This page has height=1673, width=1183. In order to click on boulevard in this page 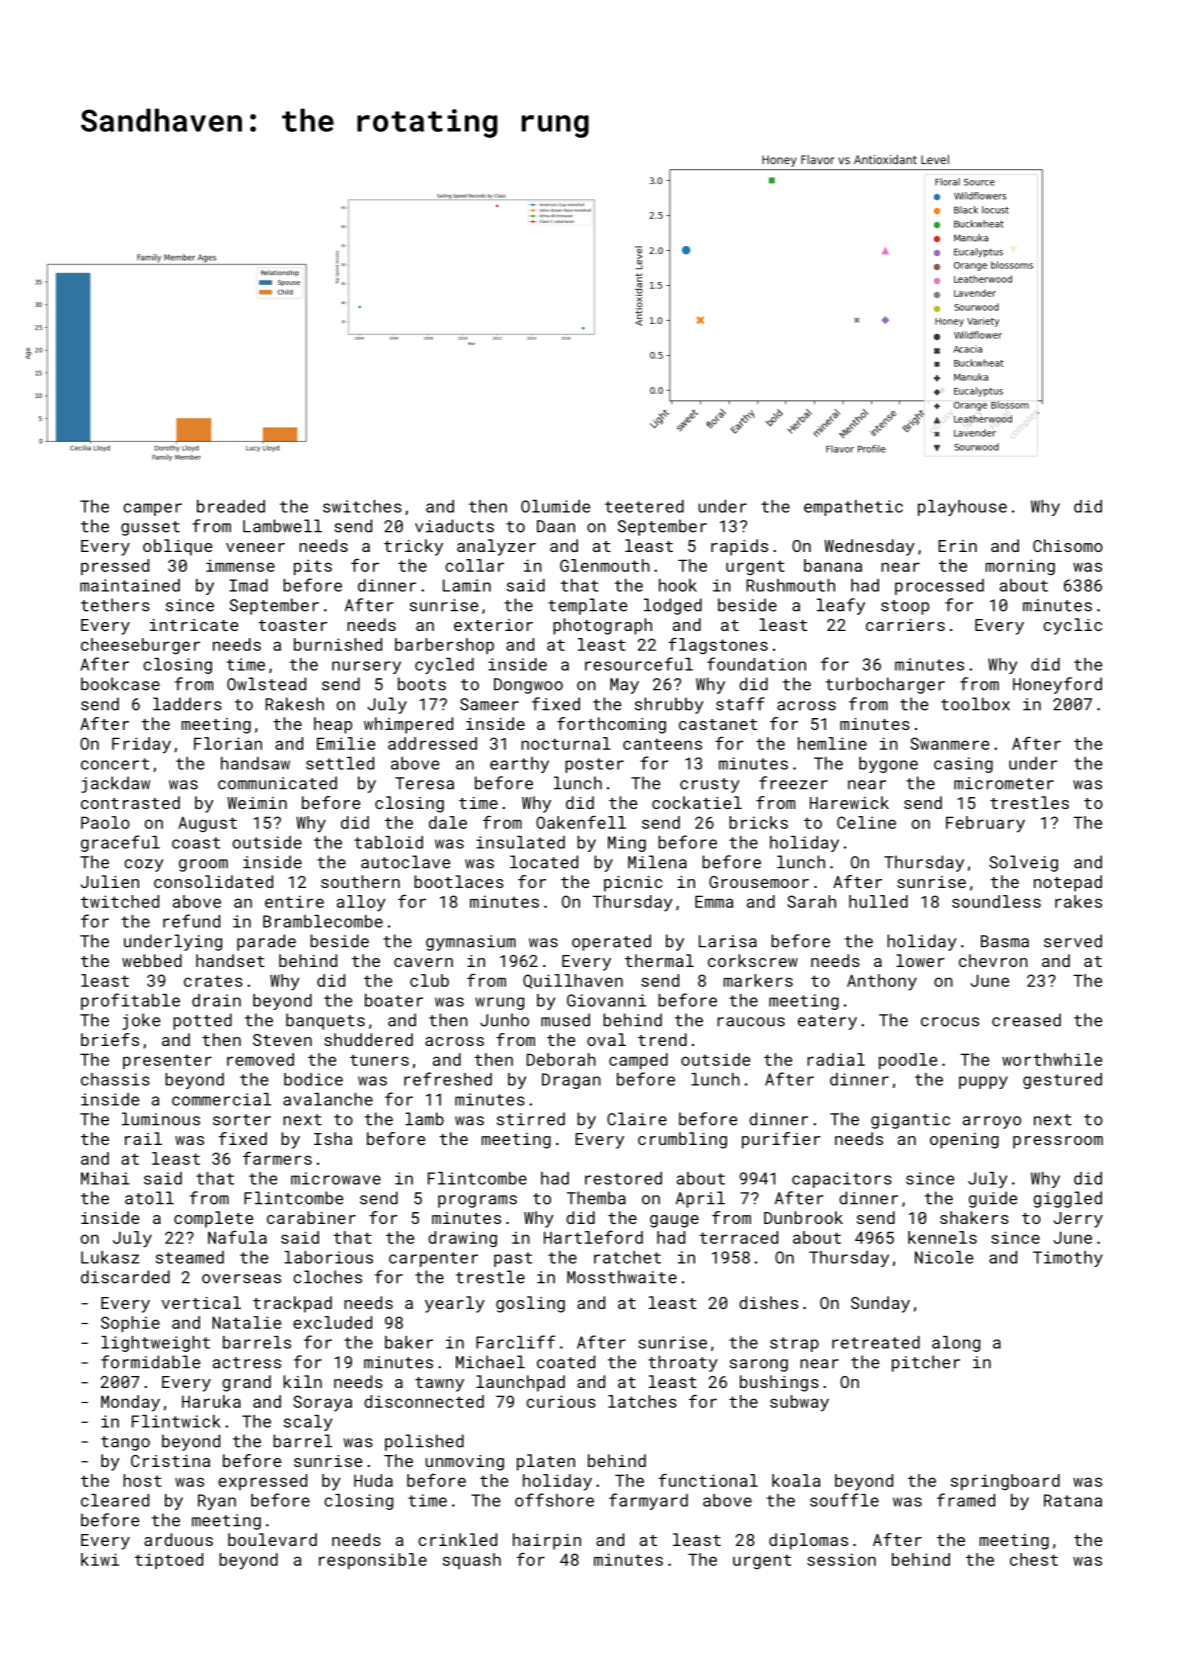, I will do `click(272, 1539)`.
